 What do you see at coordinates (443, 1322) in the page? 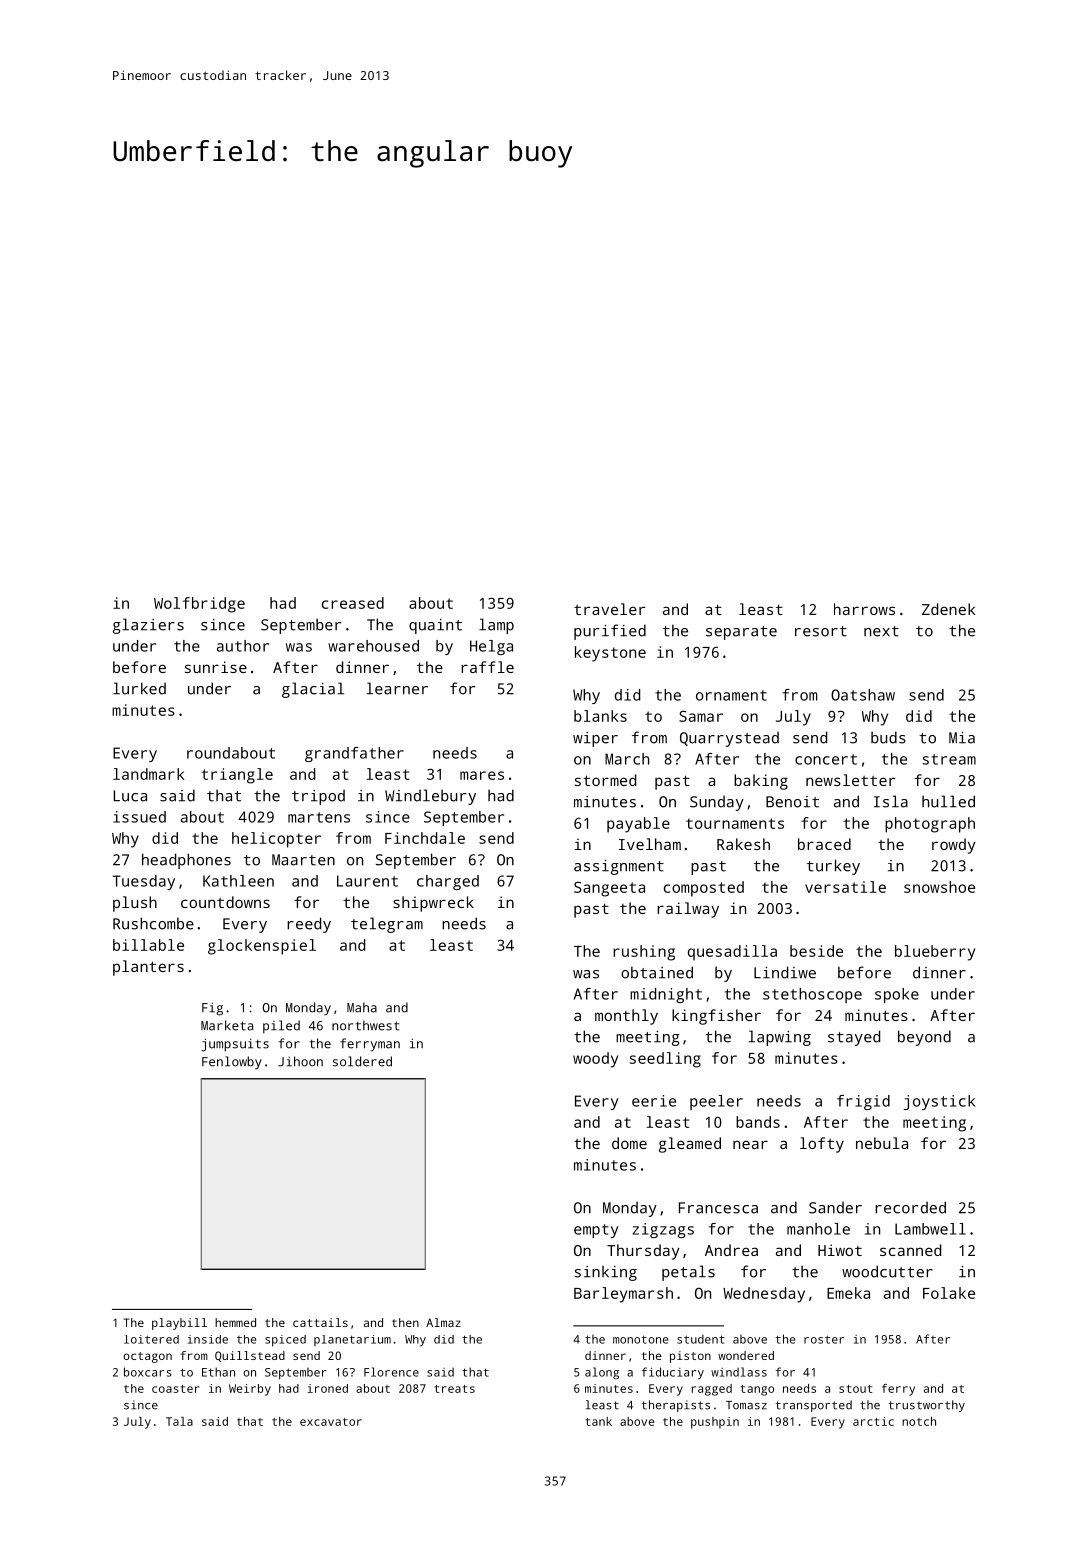
I see `Almaz` at bounding box center [443, 1322].
